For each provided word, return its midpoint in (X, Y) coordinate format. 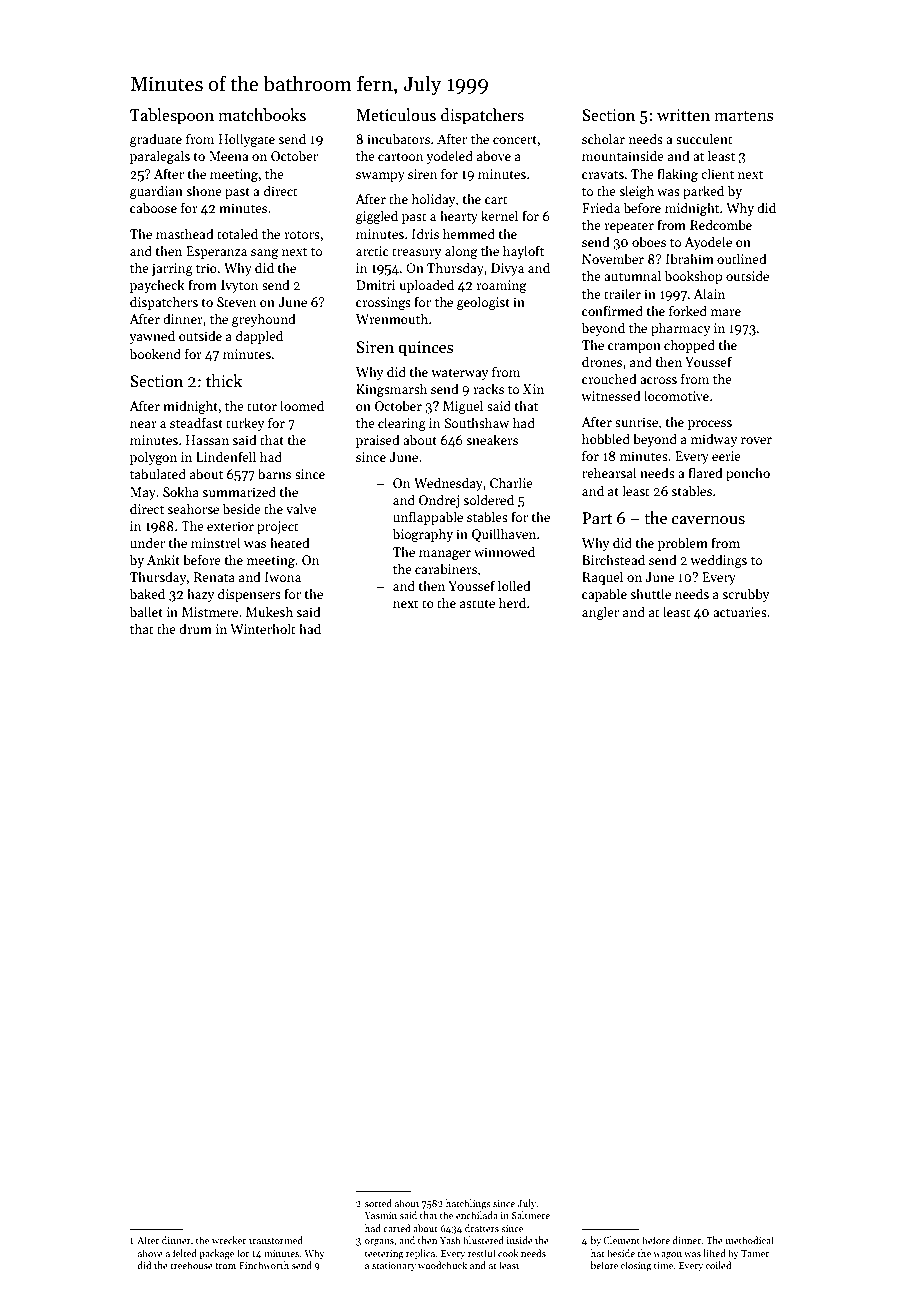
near (143, 424)
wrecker (229, 1240)
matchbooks (262, 114)
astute (477, 604)
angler (600, 613)
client (717, 173)
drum (195, 628)
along (461, 252)
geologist (483, 303)
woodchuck (442, 1265)
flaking (677, 175)
